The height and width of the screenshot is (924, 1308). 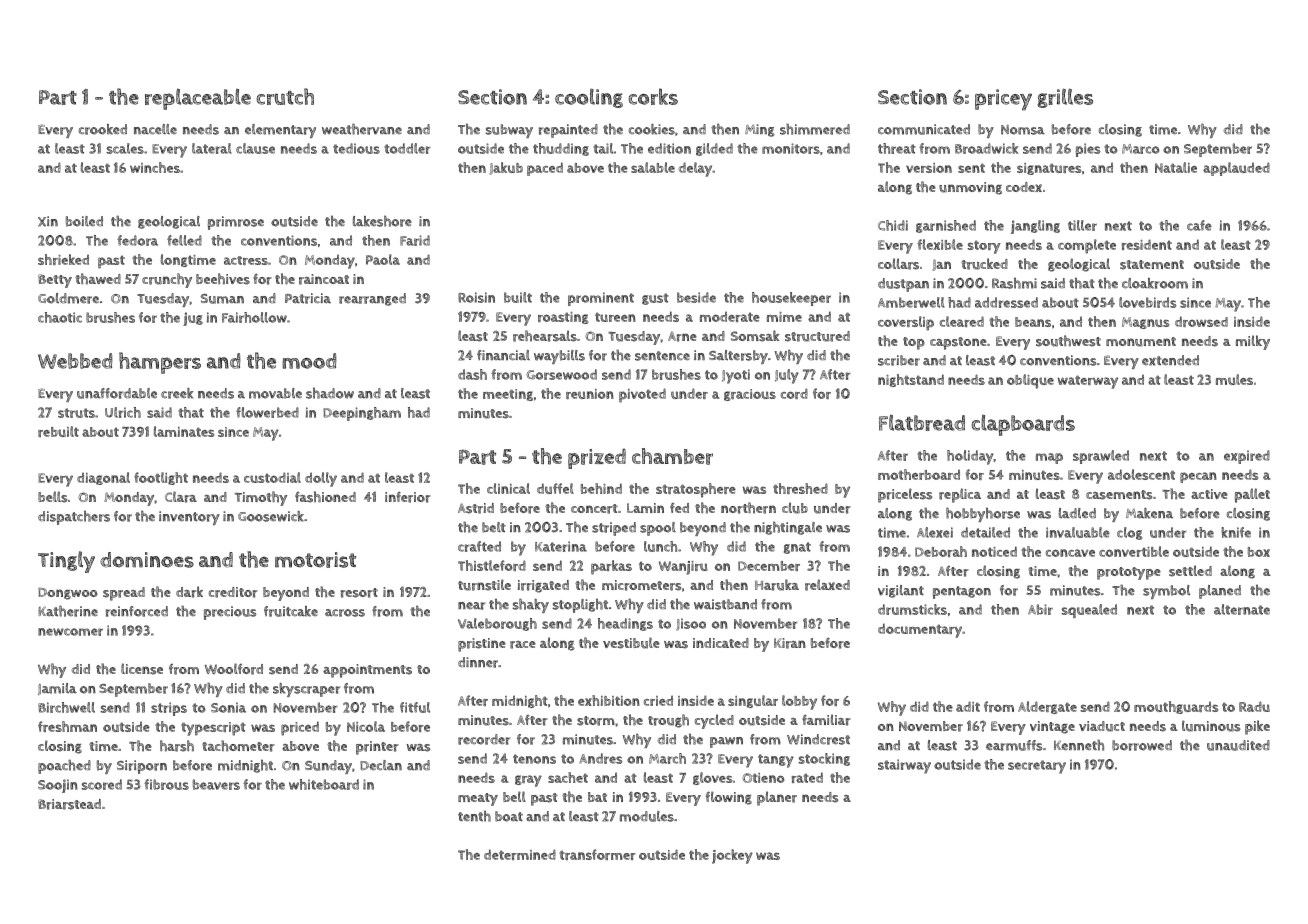 I want to click on beavers, so click(x=216, y=784).
